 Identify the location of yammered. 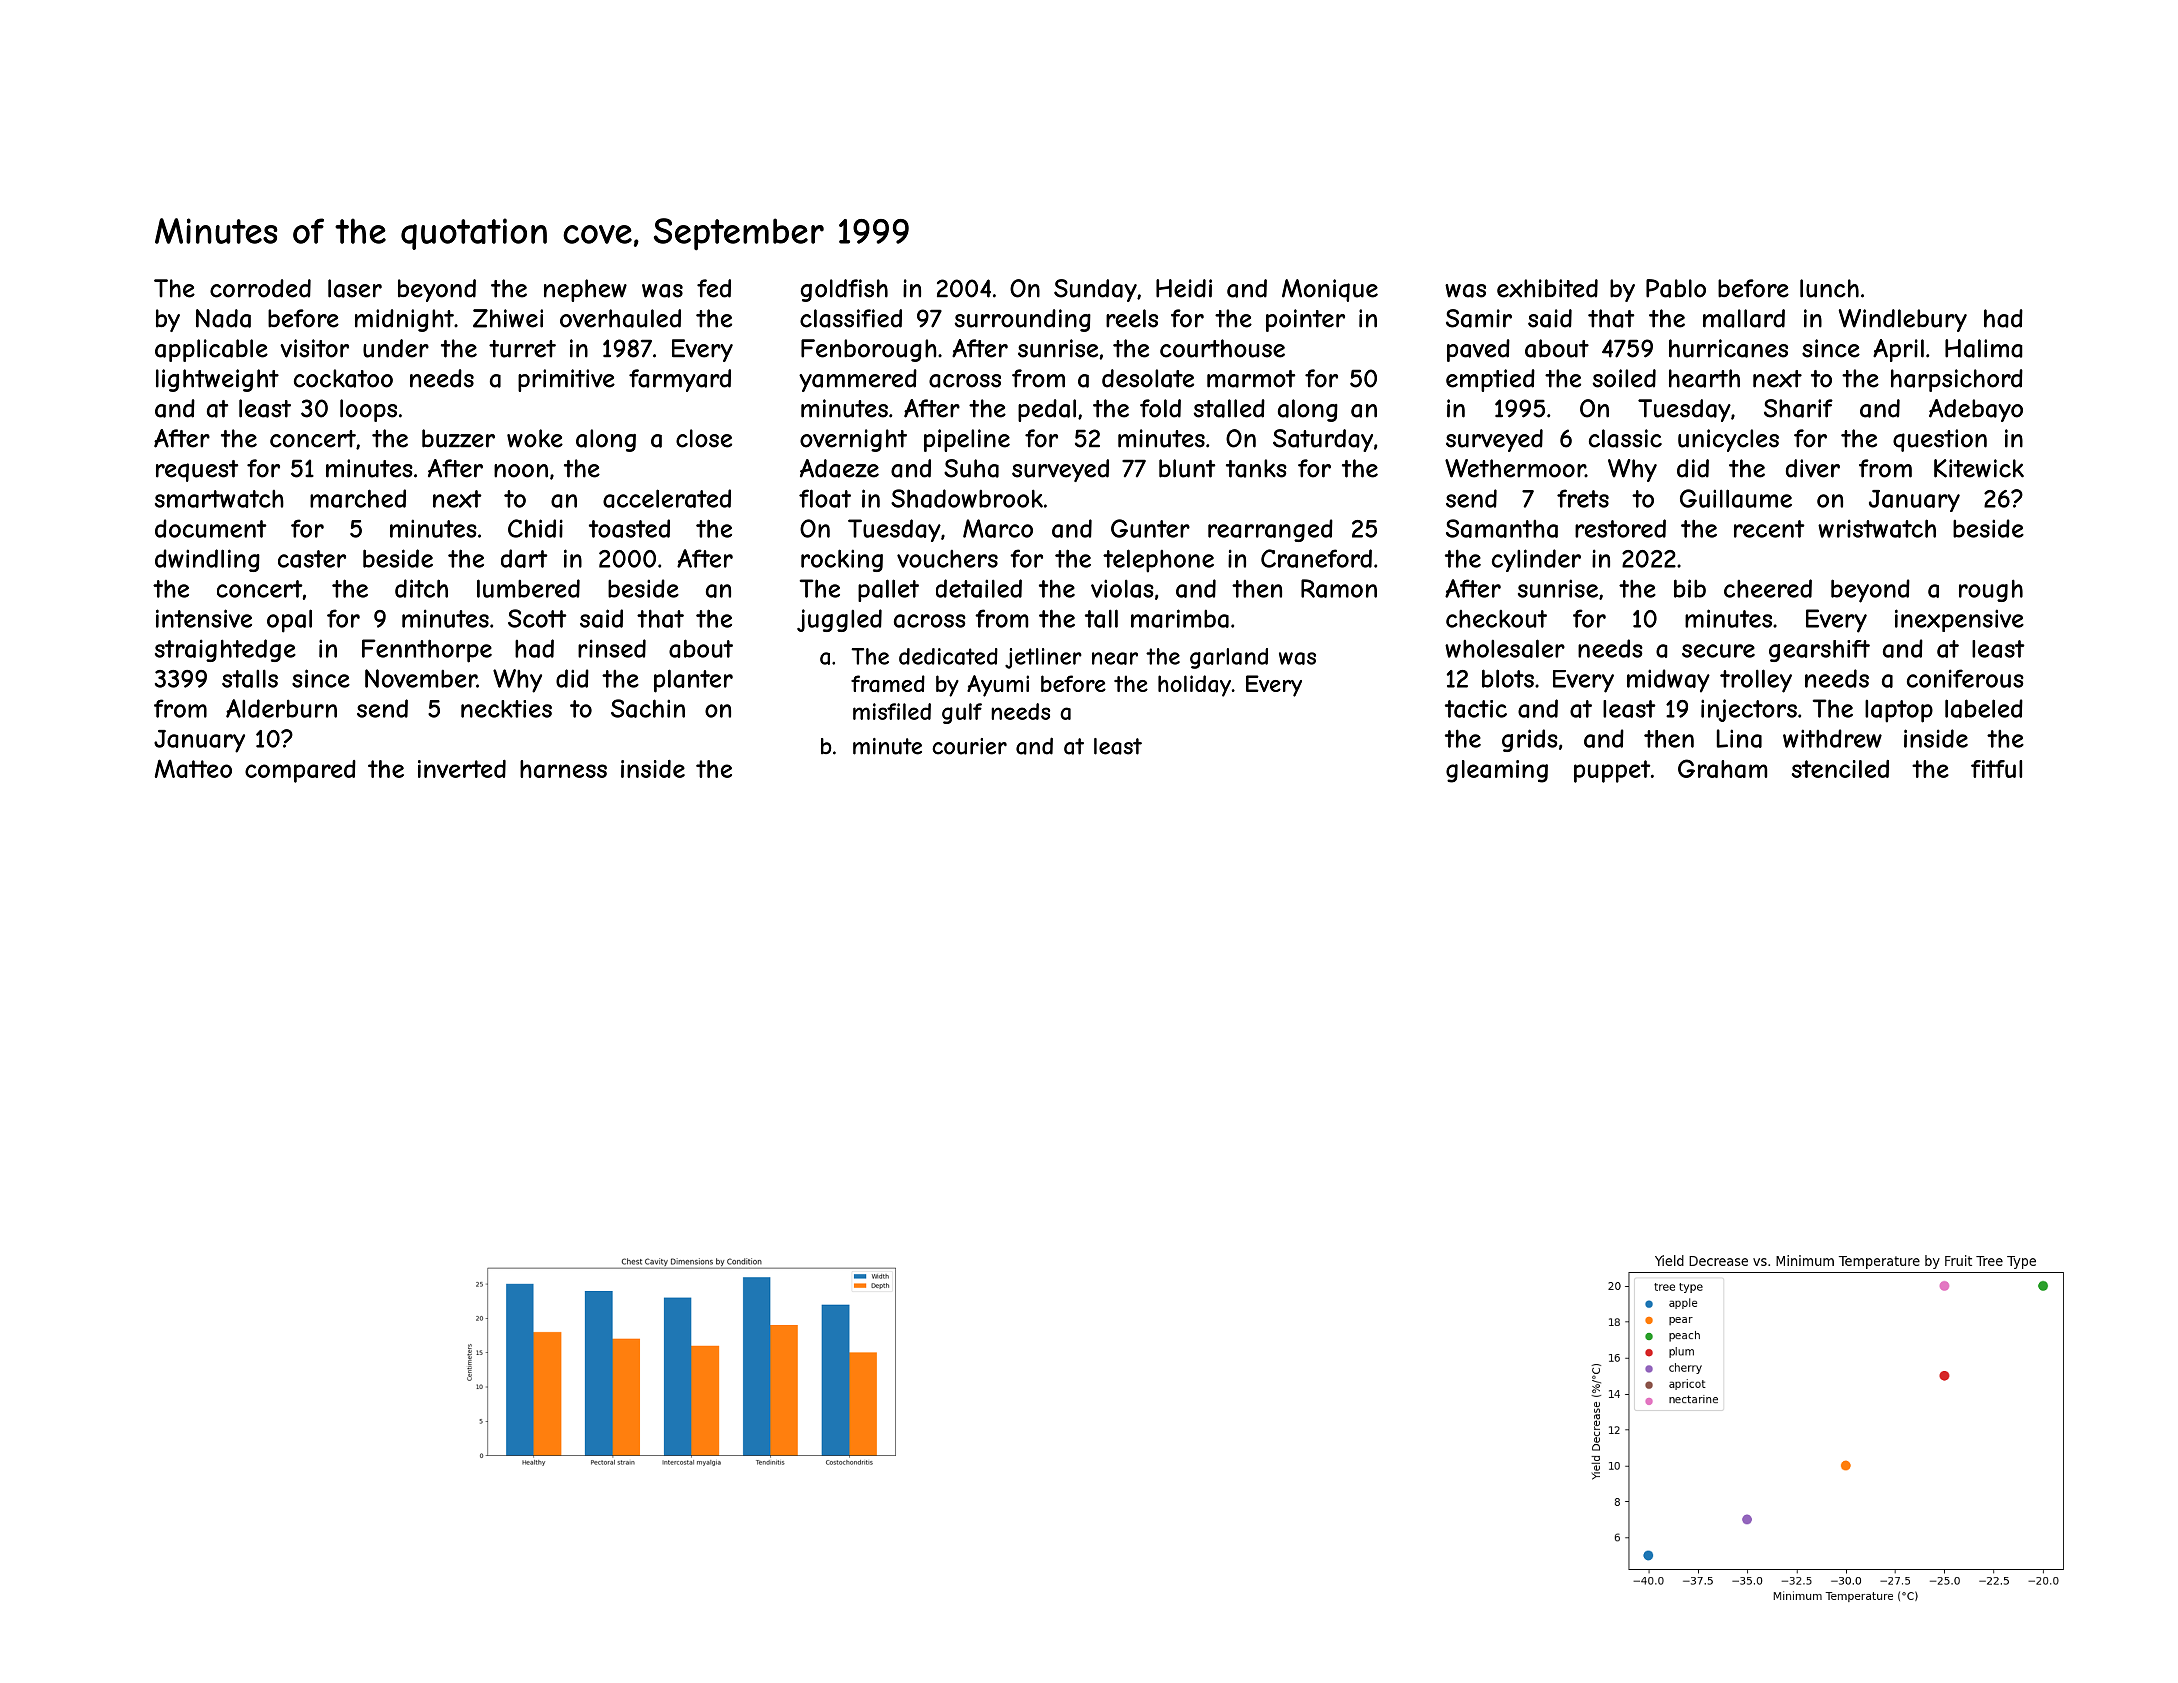
(858, 380).
